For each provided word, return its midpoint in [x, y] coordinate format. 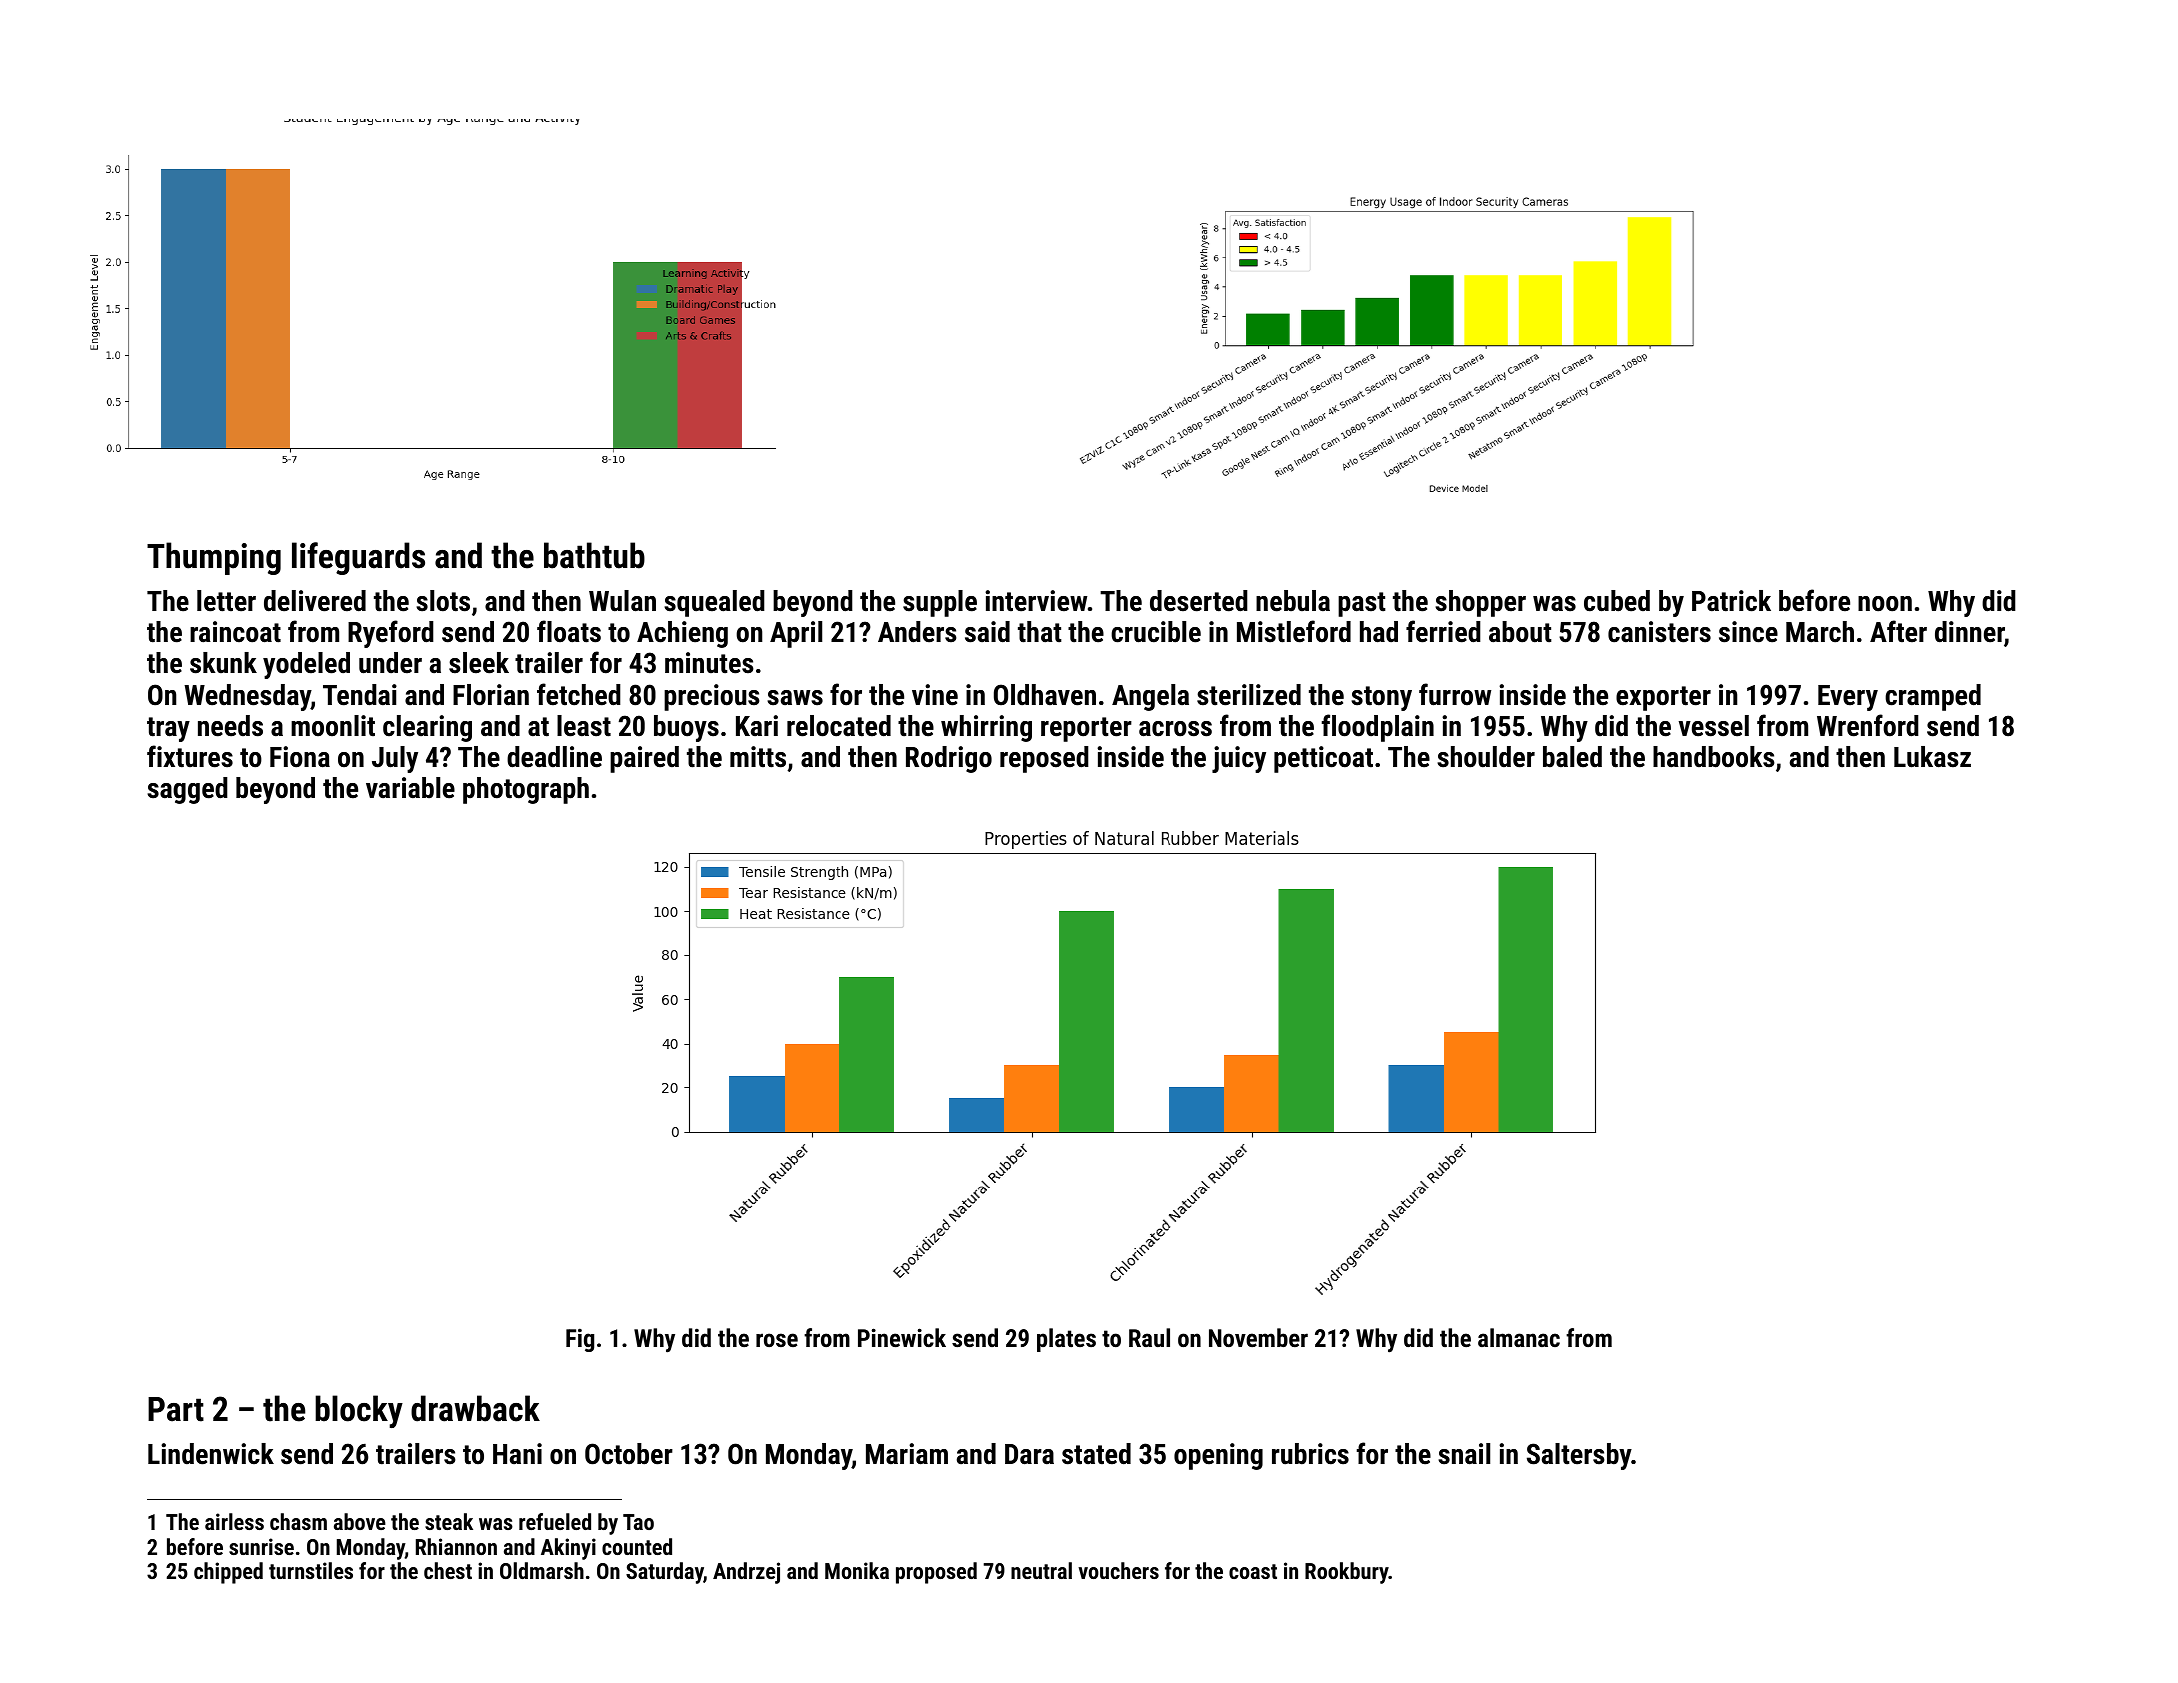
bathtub [594, 555]
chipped [228, 1573]
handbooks [1714, 757]
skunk [223, 663]
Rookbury [1347, 1573]
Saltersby [1579, 1456]
